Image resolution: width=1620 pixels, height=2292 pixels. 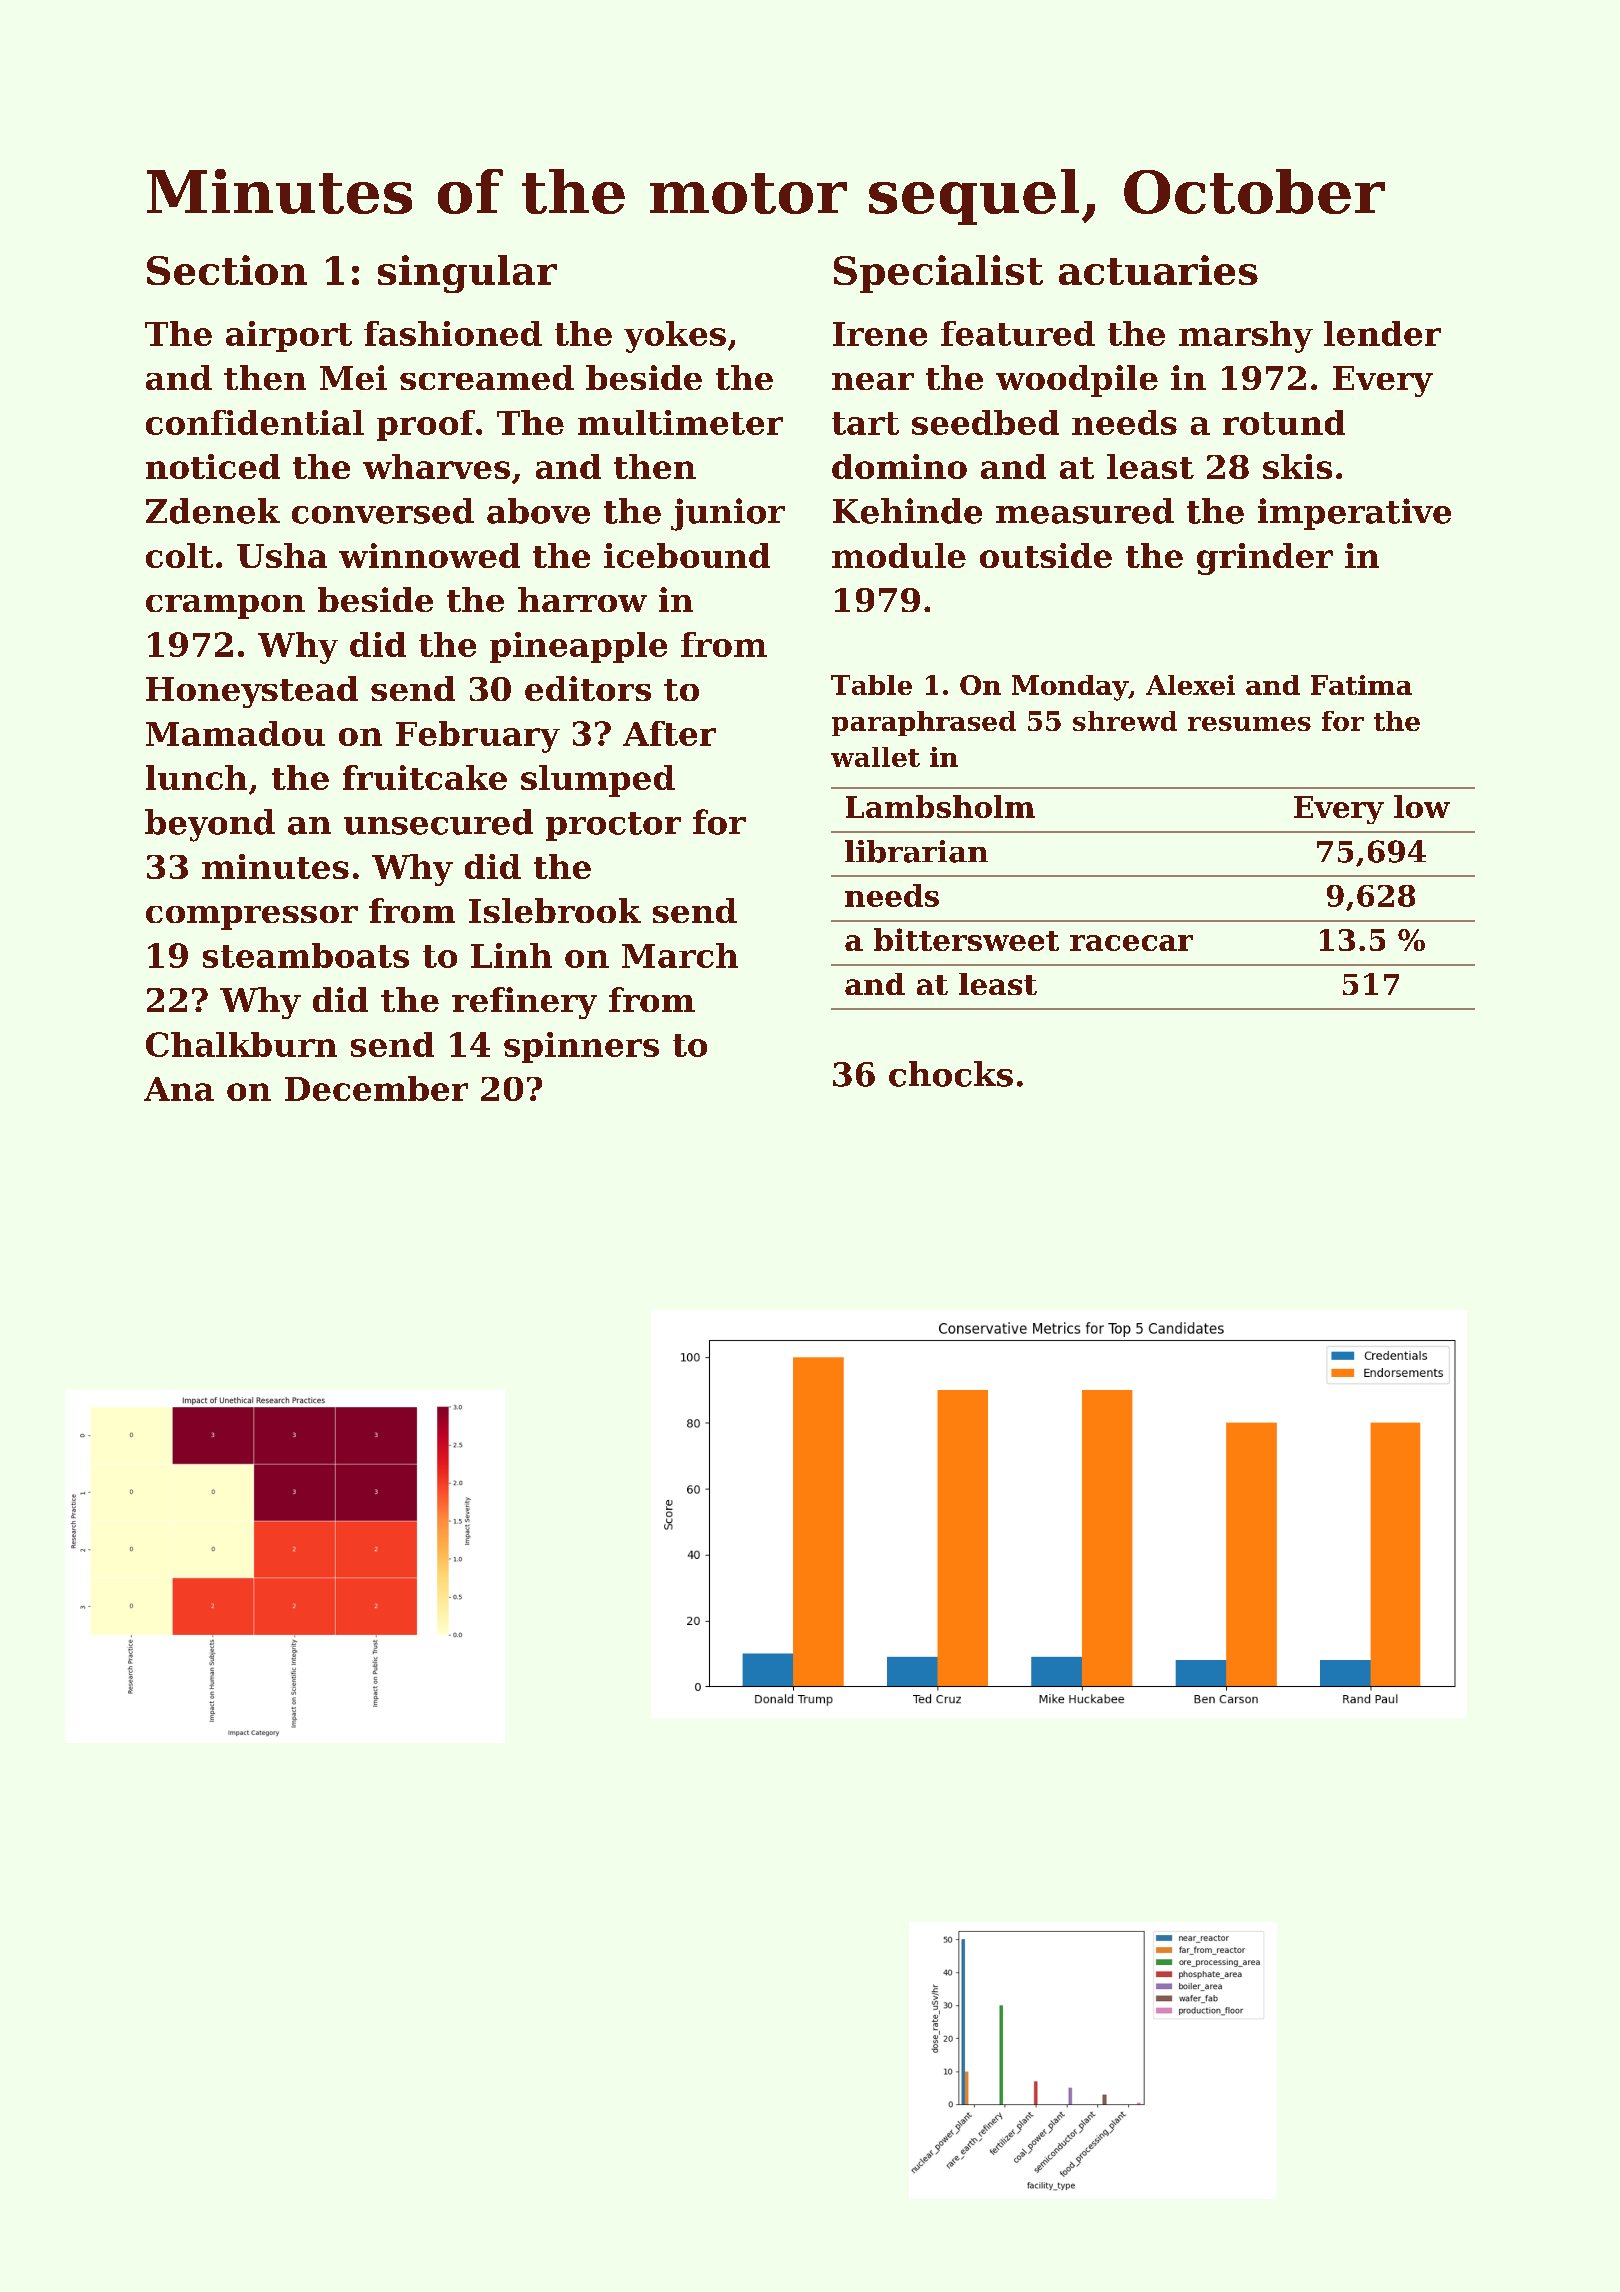 What do you see at coordinates (438, 822) in the page?
I see `unsecured` at bounding box center [438, 822].
